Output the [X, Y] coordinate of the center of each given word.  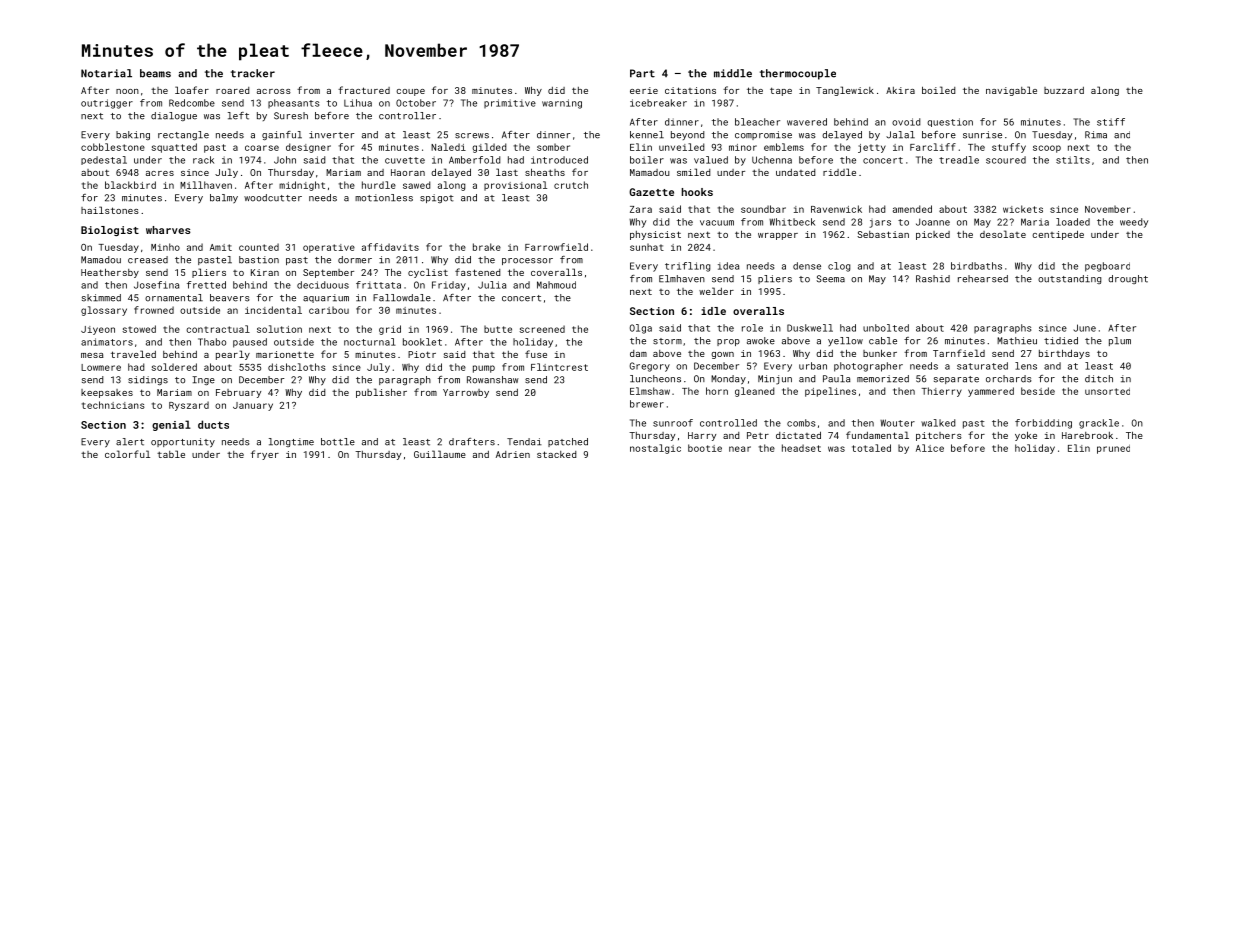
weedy [1134, 223]
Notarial [106, 73]
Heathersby [110, 273]
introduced [559, 160]
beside [1038, 391]
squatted [174, 148]
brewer [647, 404]
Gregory [649, 367]
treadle [959, 160]
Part [642, 73]
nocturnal [370, 342]
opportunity [183, 443]
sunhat [647, 247]
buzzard [1064, 90]
